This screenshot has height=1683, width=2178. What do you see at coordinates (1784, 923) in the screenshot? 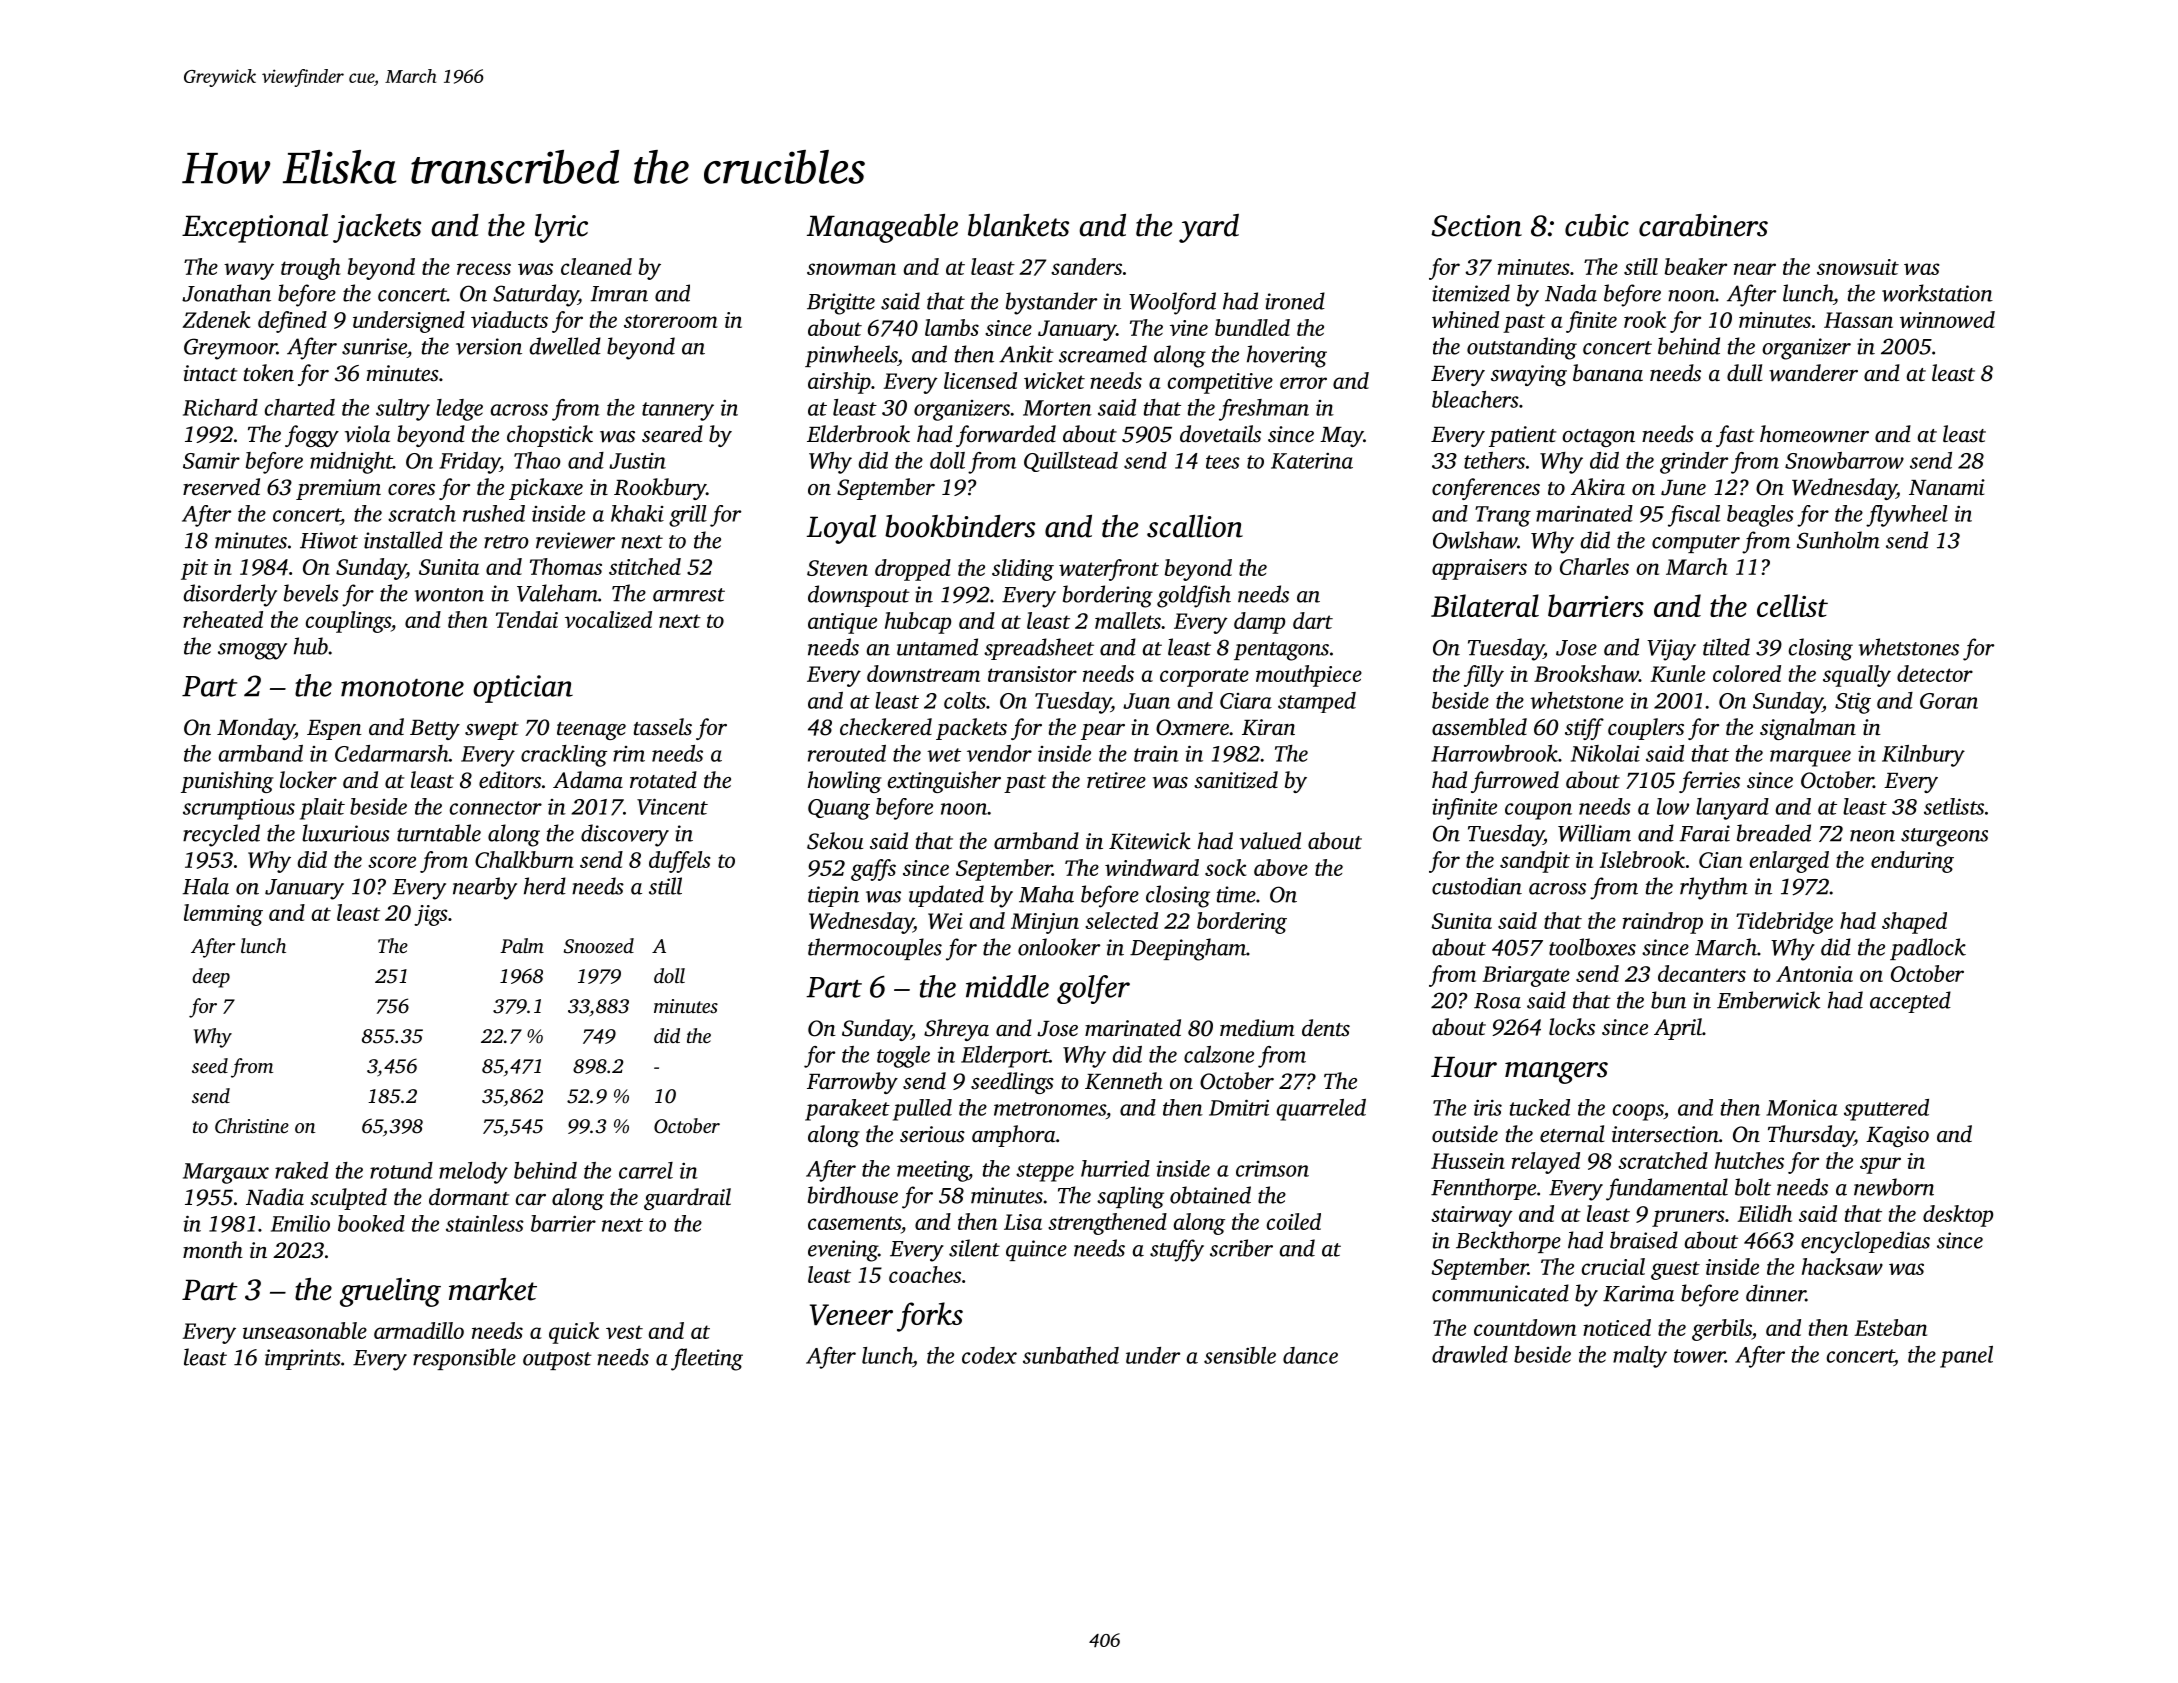
I see `Tidebridge` at bounding box center [1784, 923].
